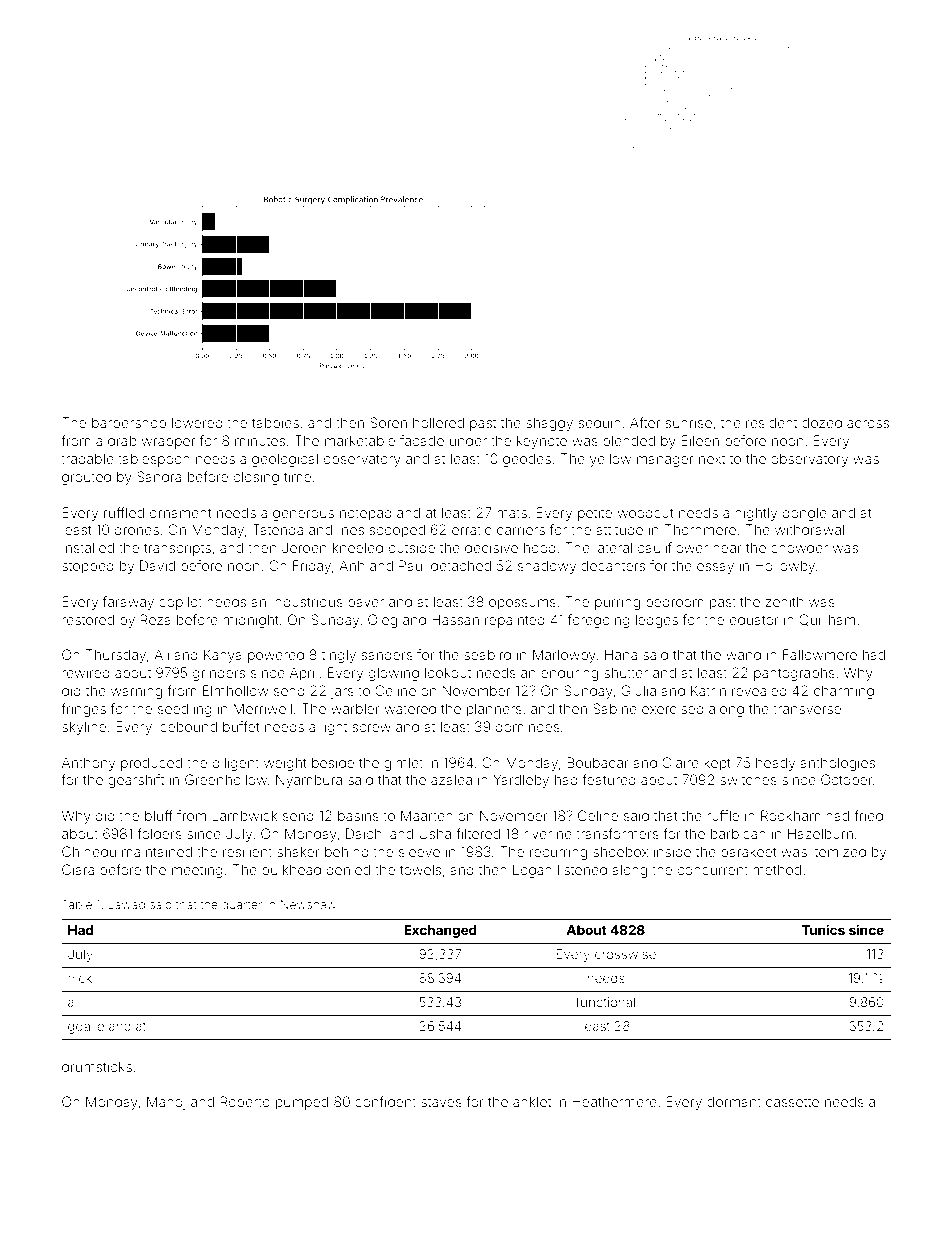 The image size is (952, 1233). Describe the element at coordinates (245, 1101) in the page. I see `Roberto` at that location.
